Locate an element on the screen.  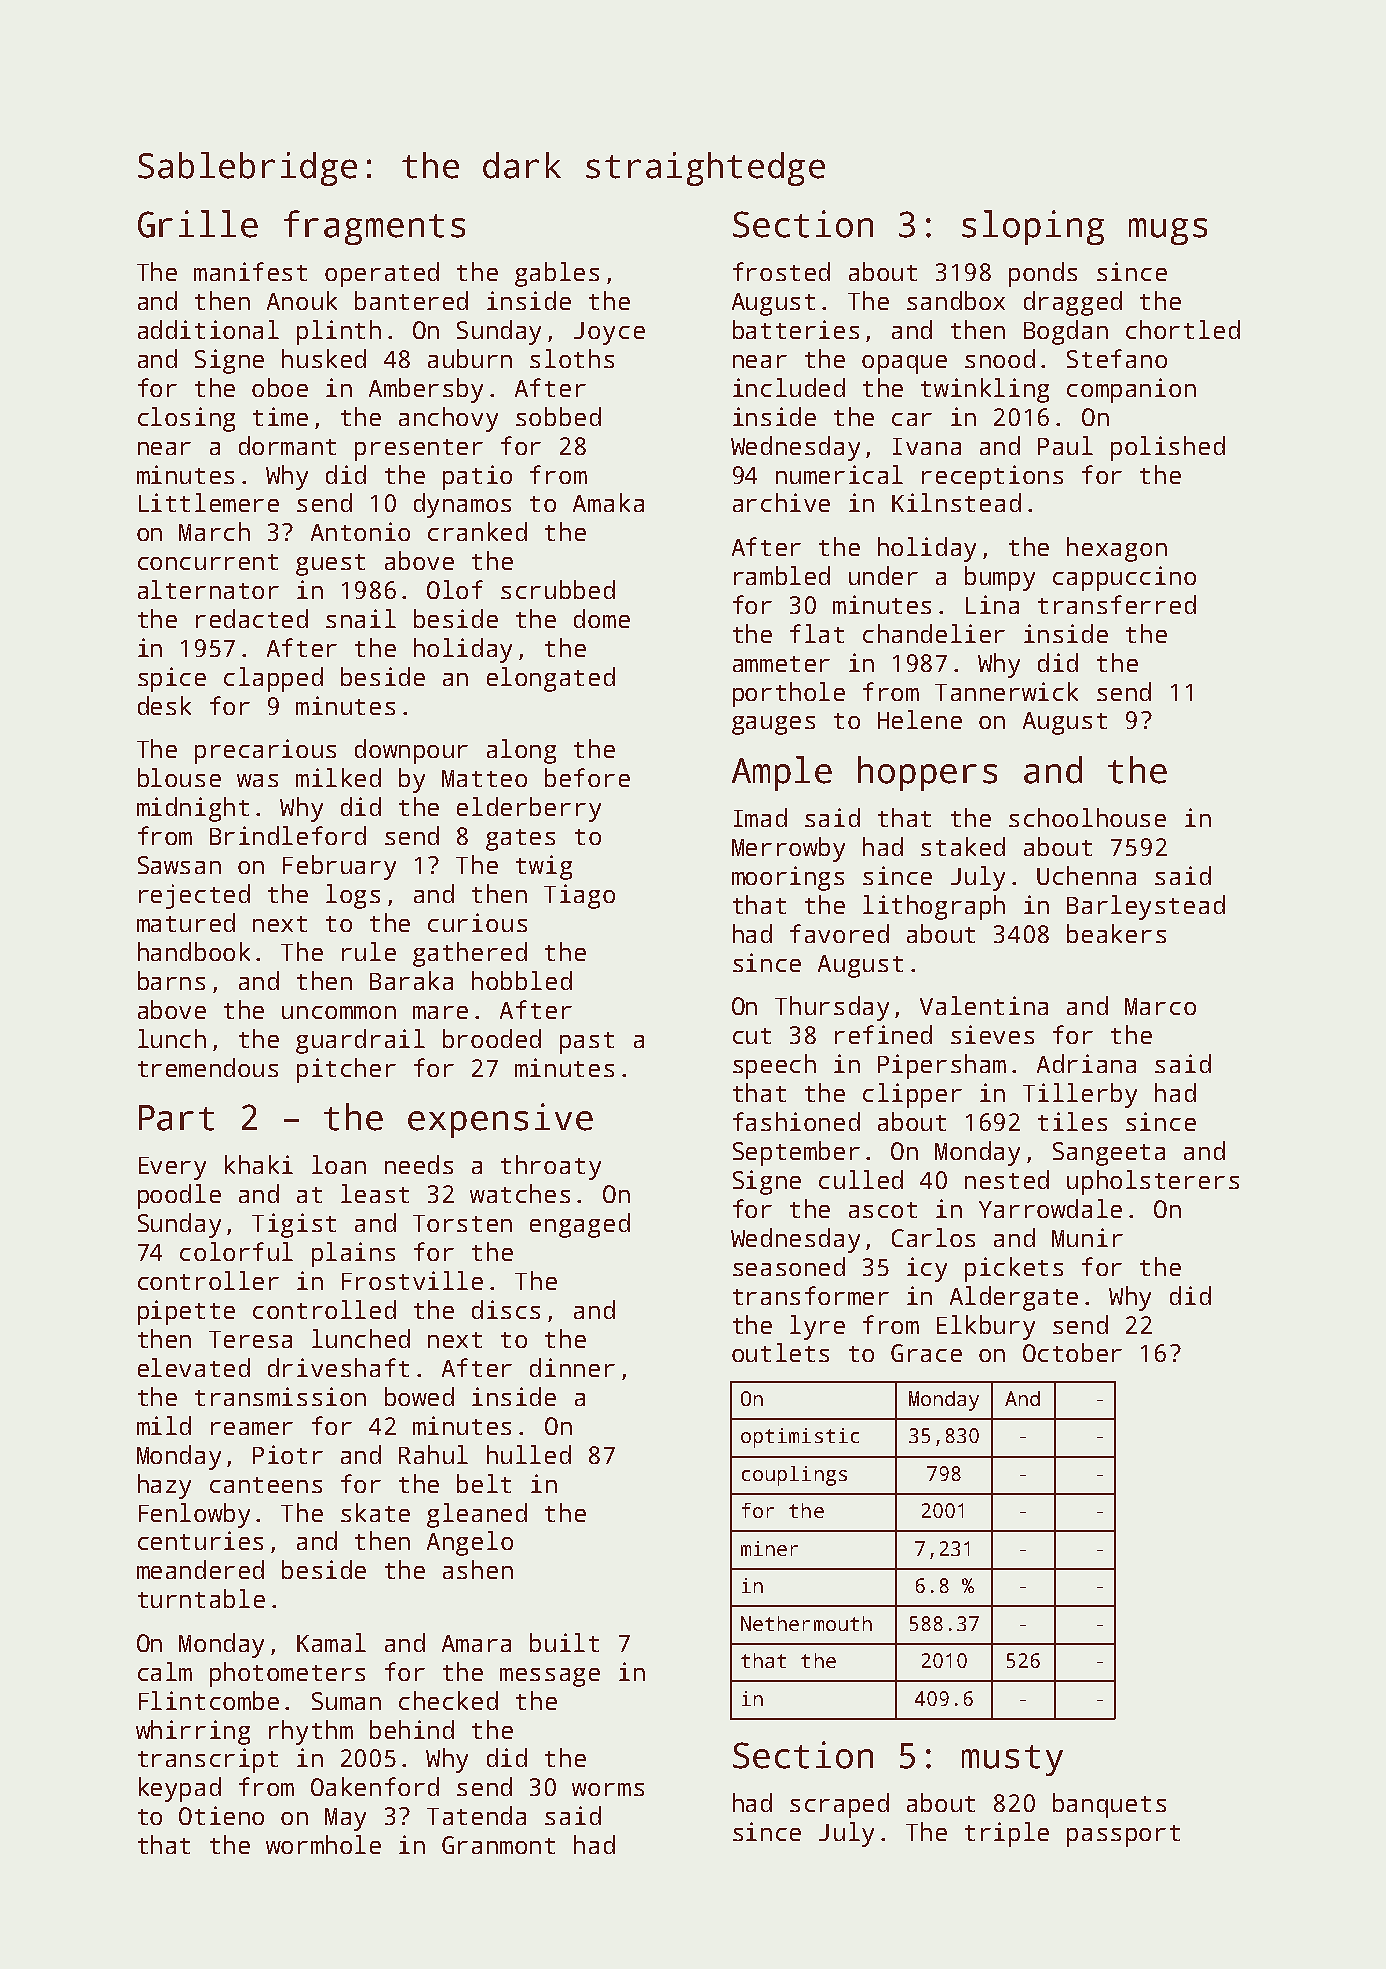
controlled is located at coordinates (324, 1309).
